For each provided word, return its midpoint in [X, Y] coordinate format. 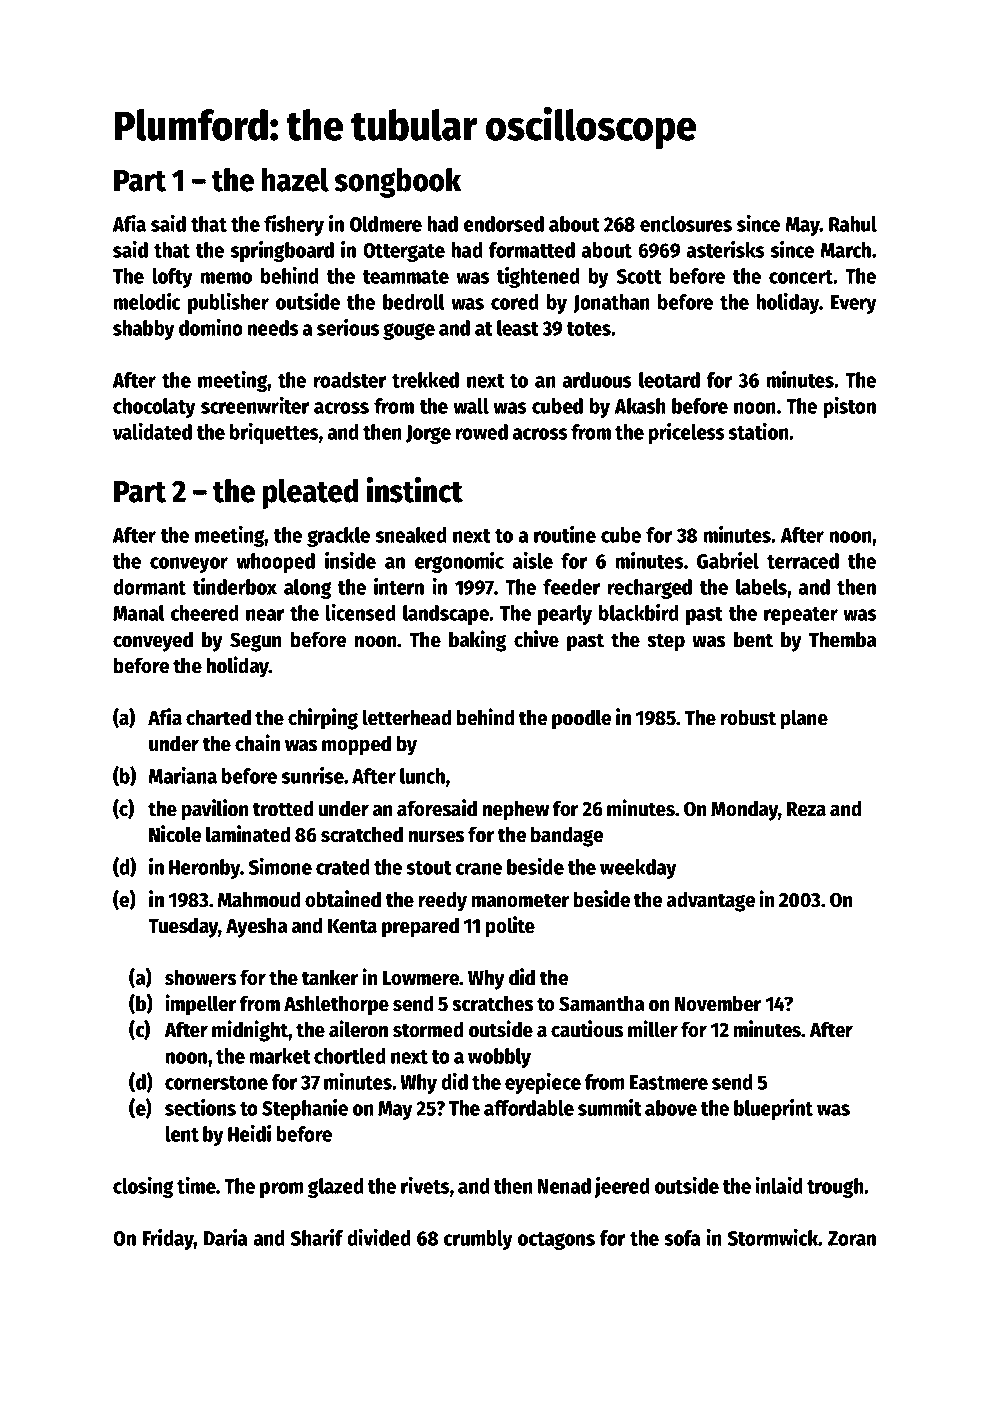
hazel [295, 180]
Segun [256, 642]
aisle [533, 560]
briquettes [274, 433]
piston [850, 407]
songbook [398, 183]
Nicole [175, 834]
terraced [803, 561]
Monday [744, 810]
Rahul [853, 224]
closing [143, 1187]
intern [399, 586]
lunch [422, 776]
